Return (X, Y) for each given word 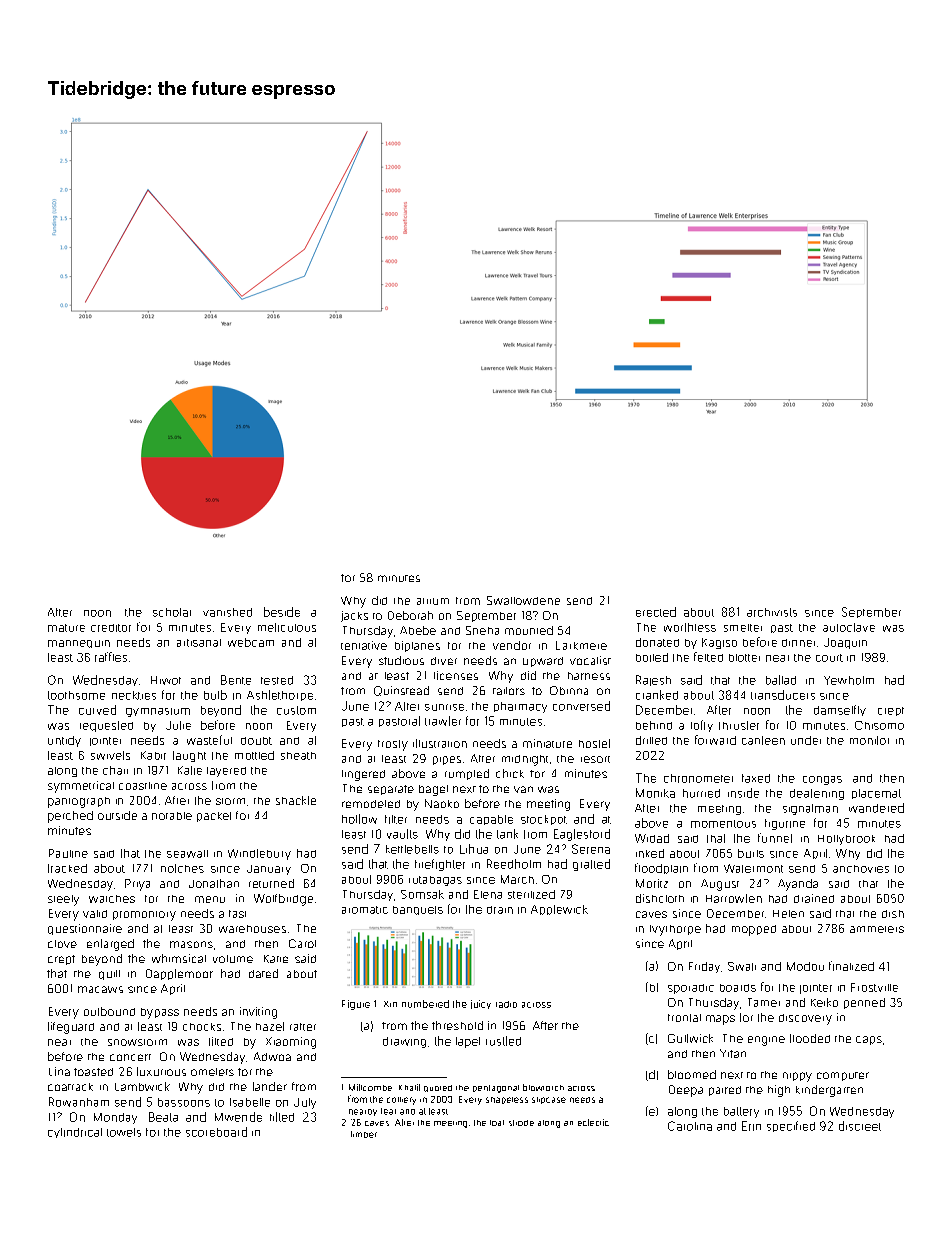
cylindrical (75, 1133)
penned (864, 1003)
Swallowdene (523, 600)
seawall (187, 854)
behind (654, 725)
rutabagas (435, 881)
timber (364, 1134)
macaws (100, 989)
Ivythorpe (675, 930)
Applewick (559, 910)
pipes (447, 760)
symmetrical (81, 787)
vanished (227, 612)
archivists (772, 612)
